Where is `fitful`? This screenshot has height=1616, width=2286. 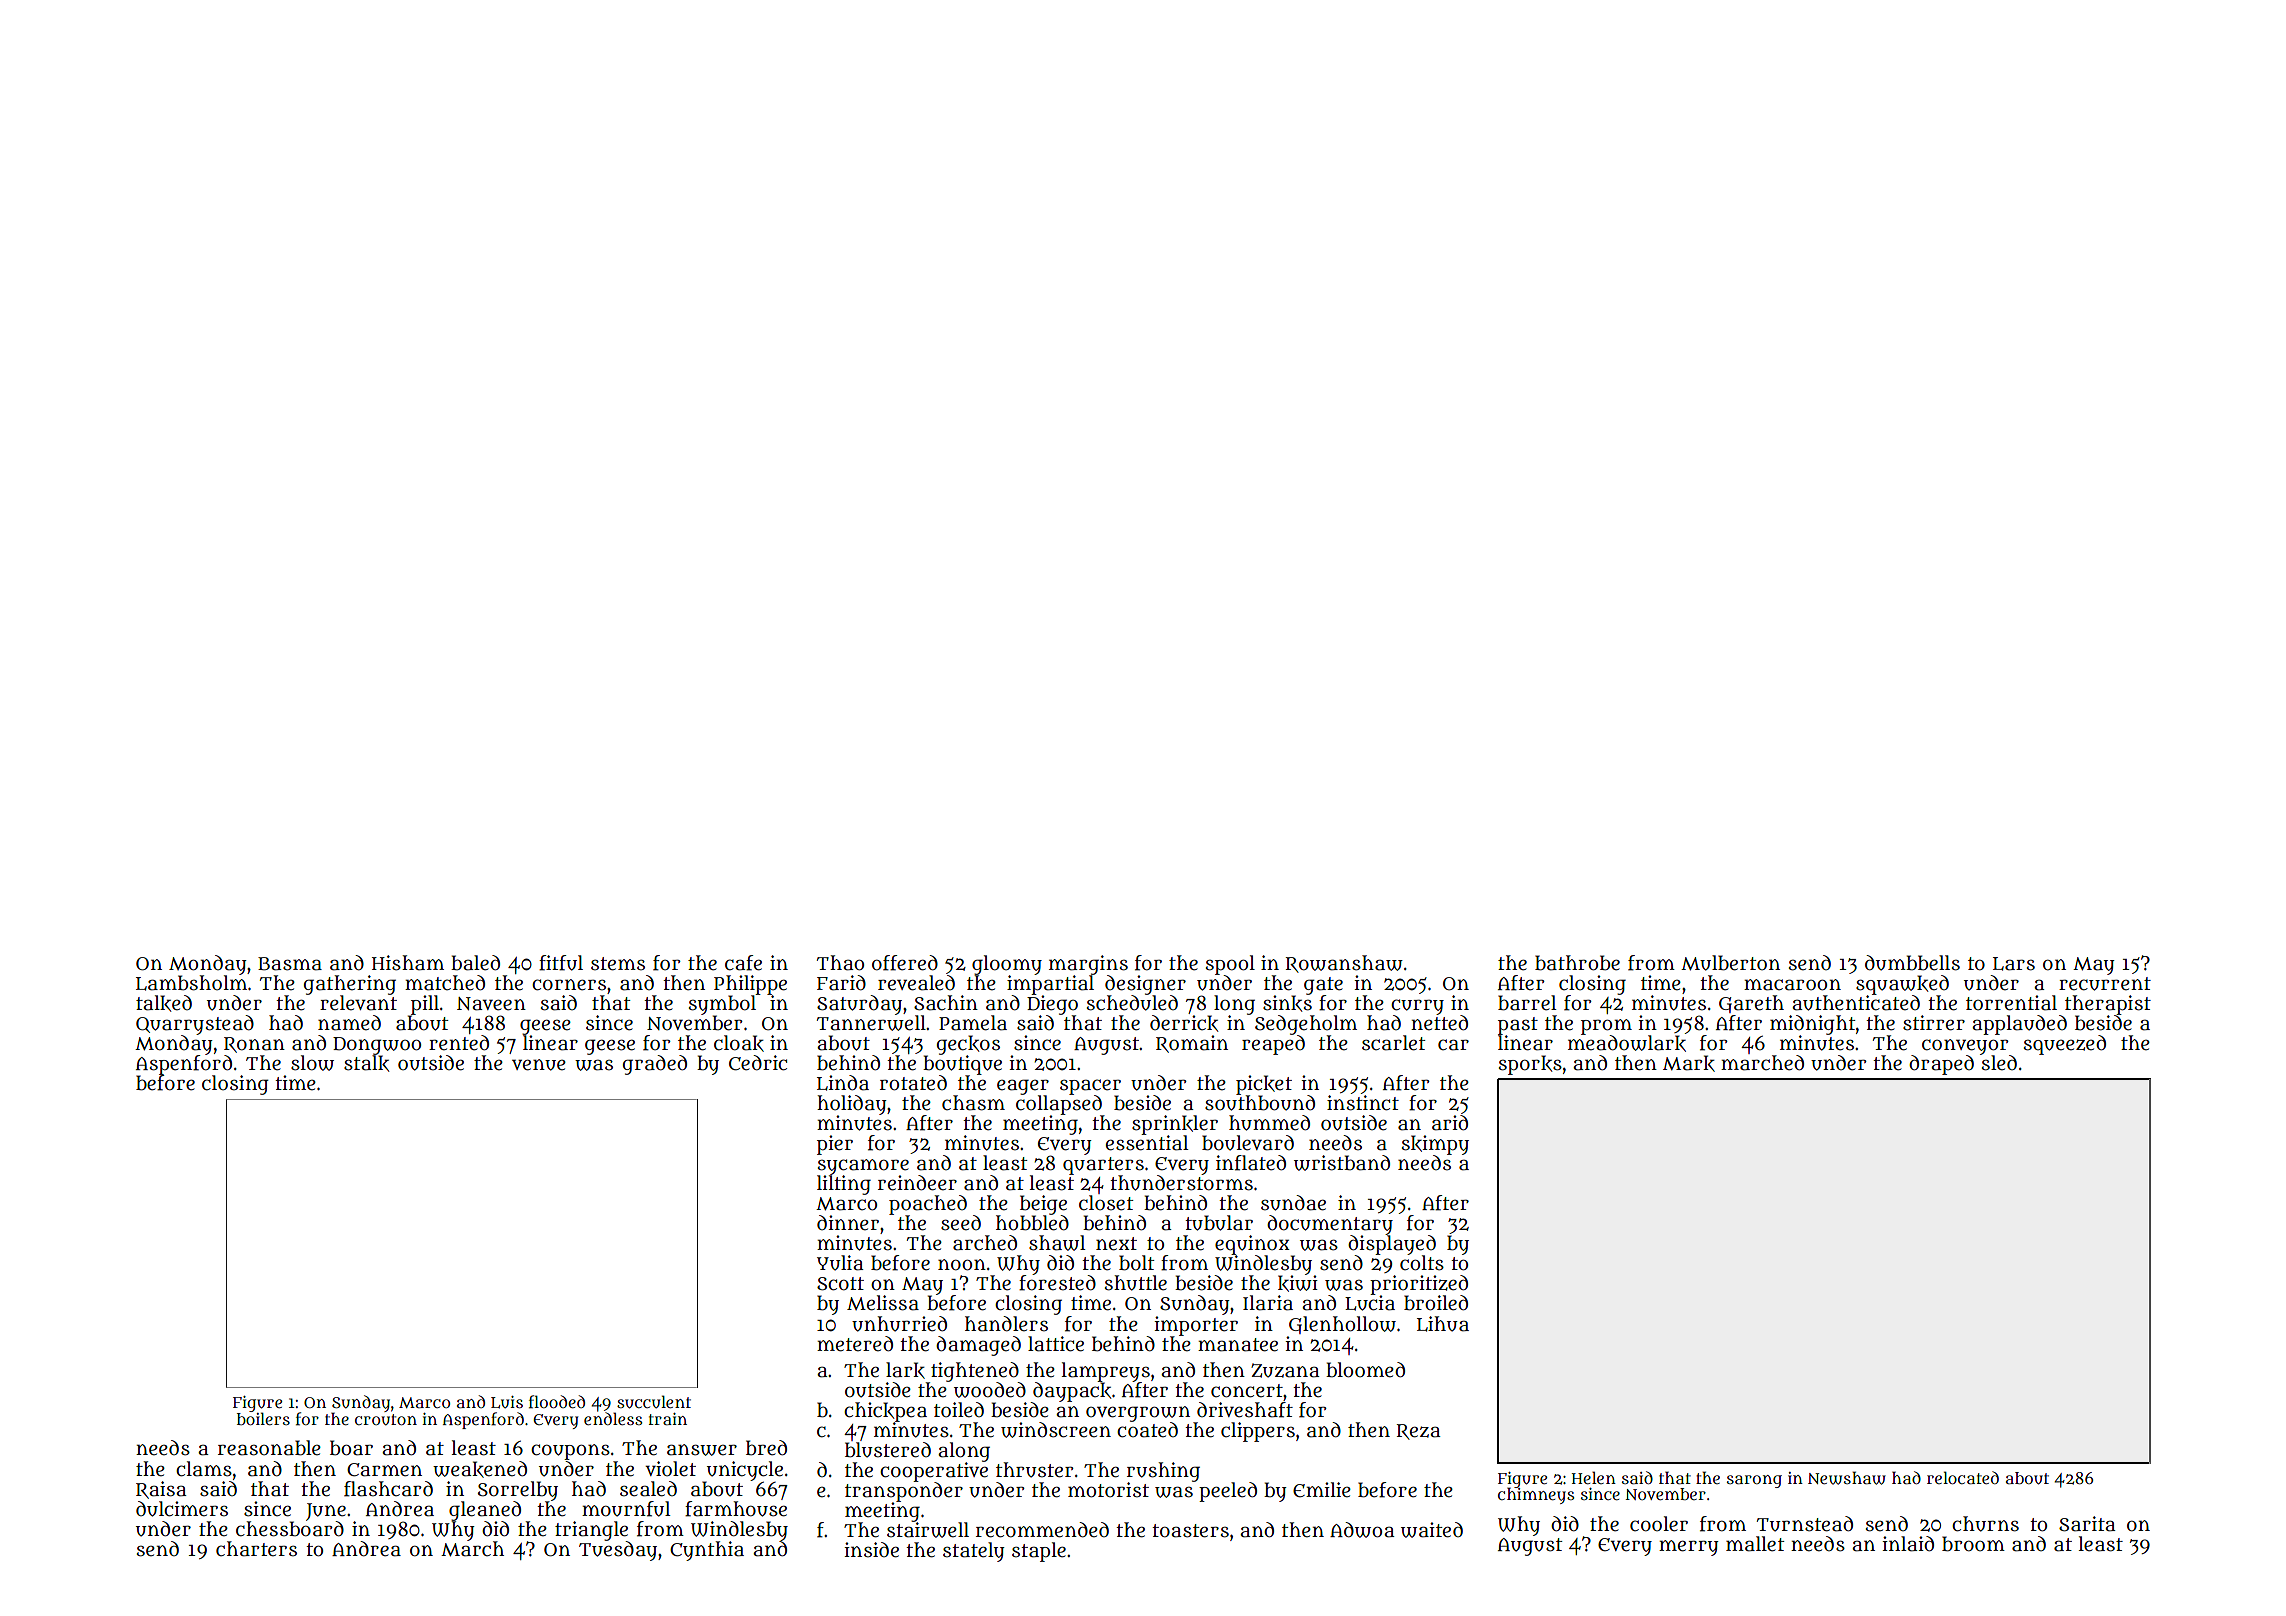
fitful is located at coordinates (561, 963).
